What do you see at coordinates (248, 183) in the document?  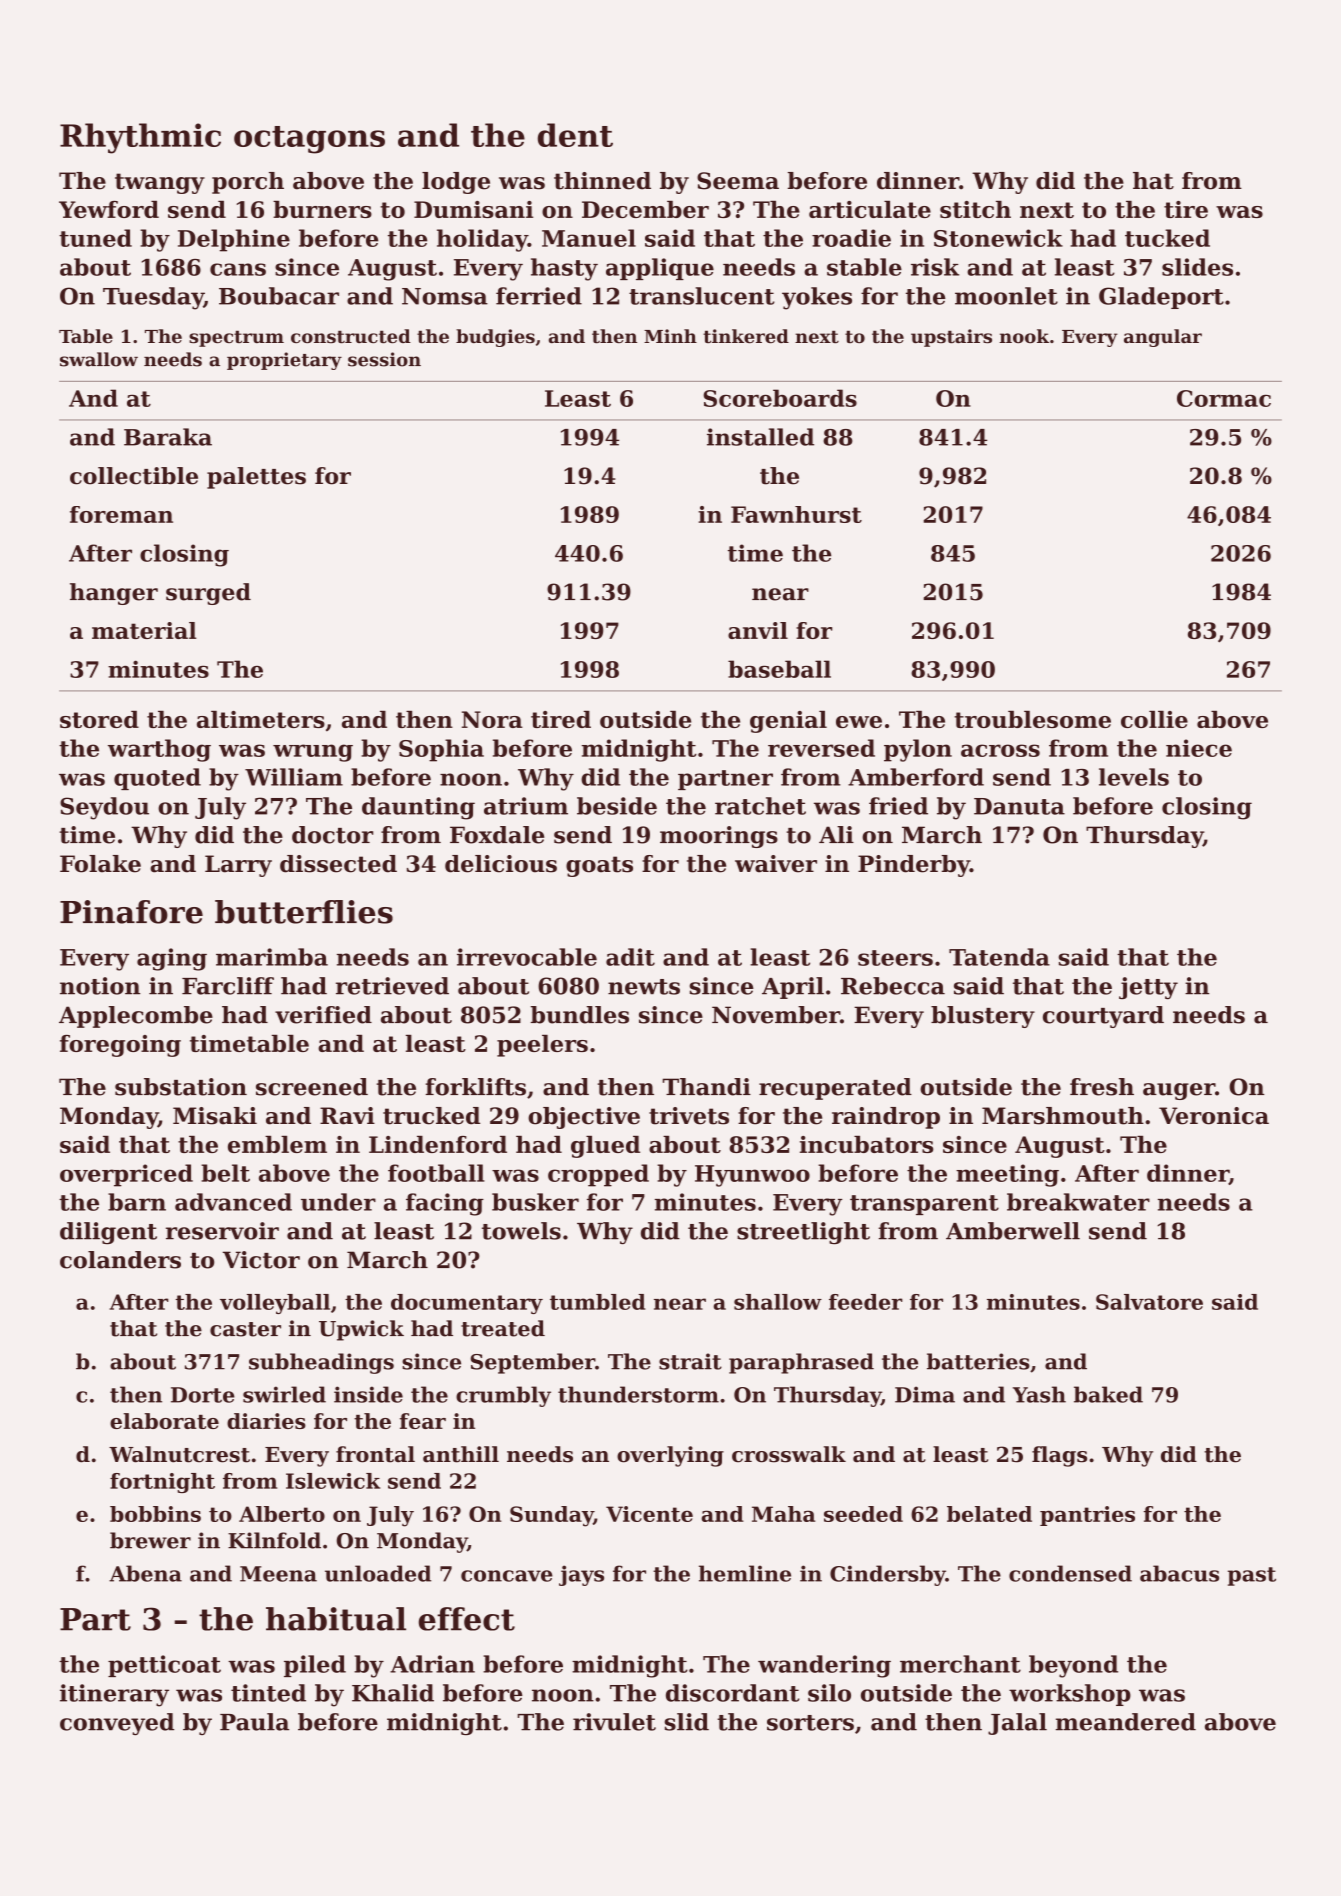 I see `porch` at bounding box center [248, 183].
